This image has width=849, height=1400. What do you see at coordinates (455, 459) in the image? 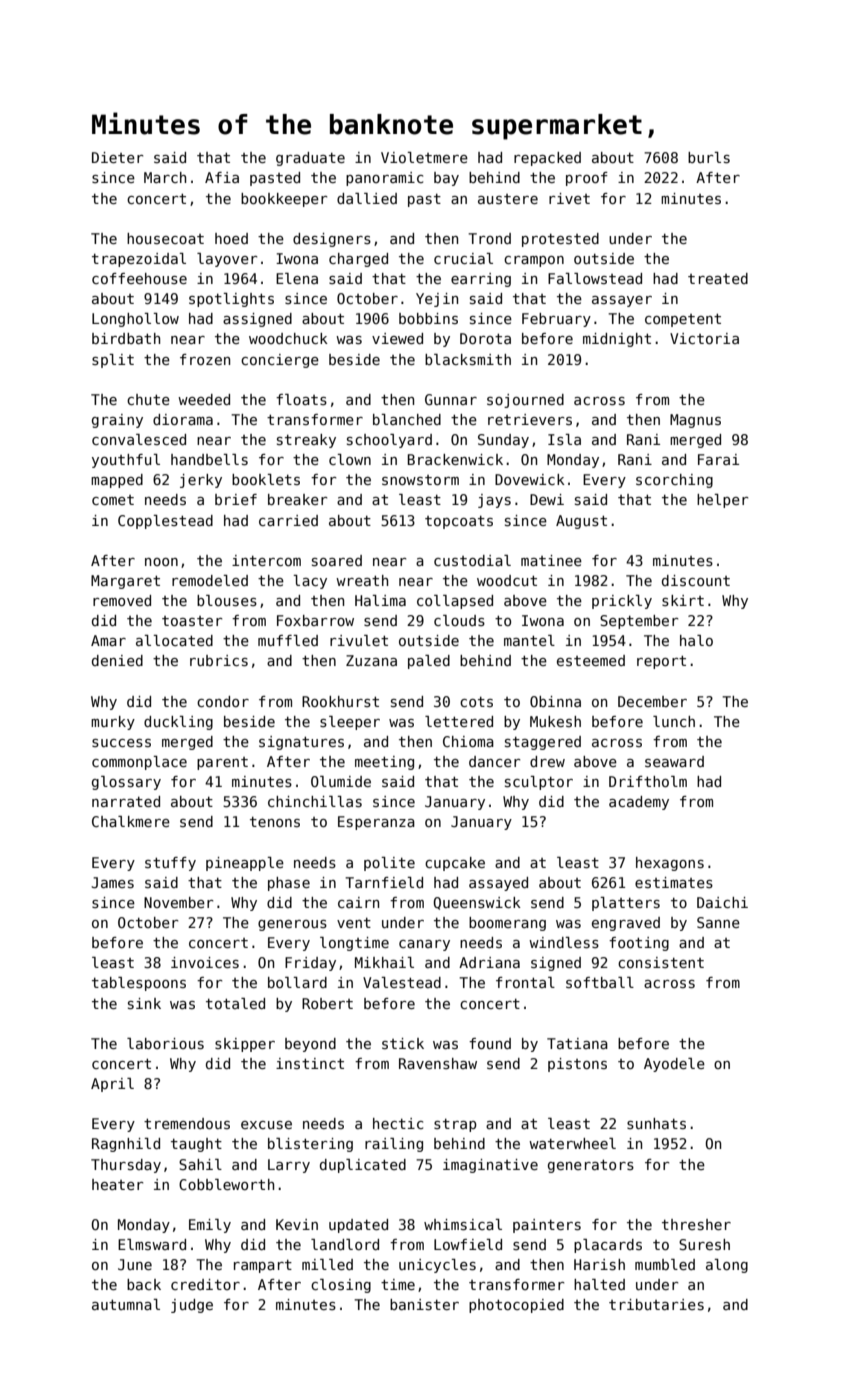
I see `Brackenwick` at bounding box center [455, 459].
